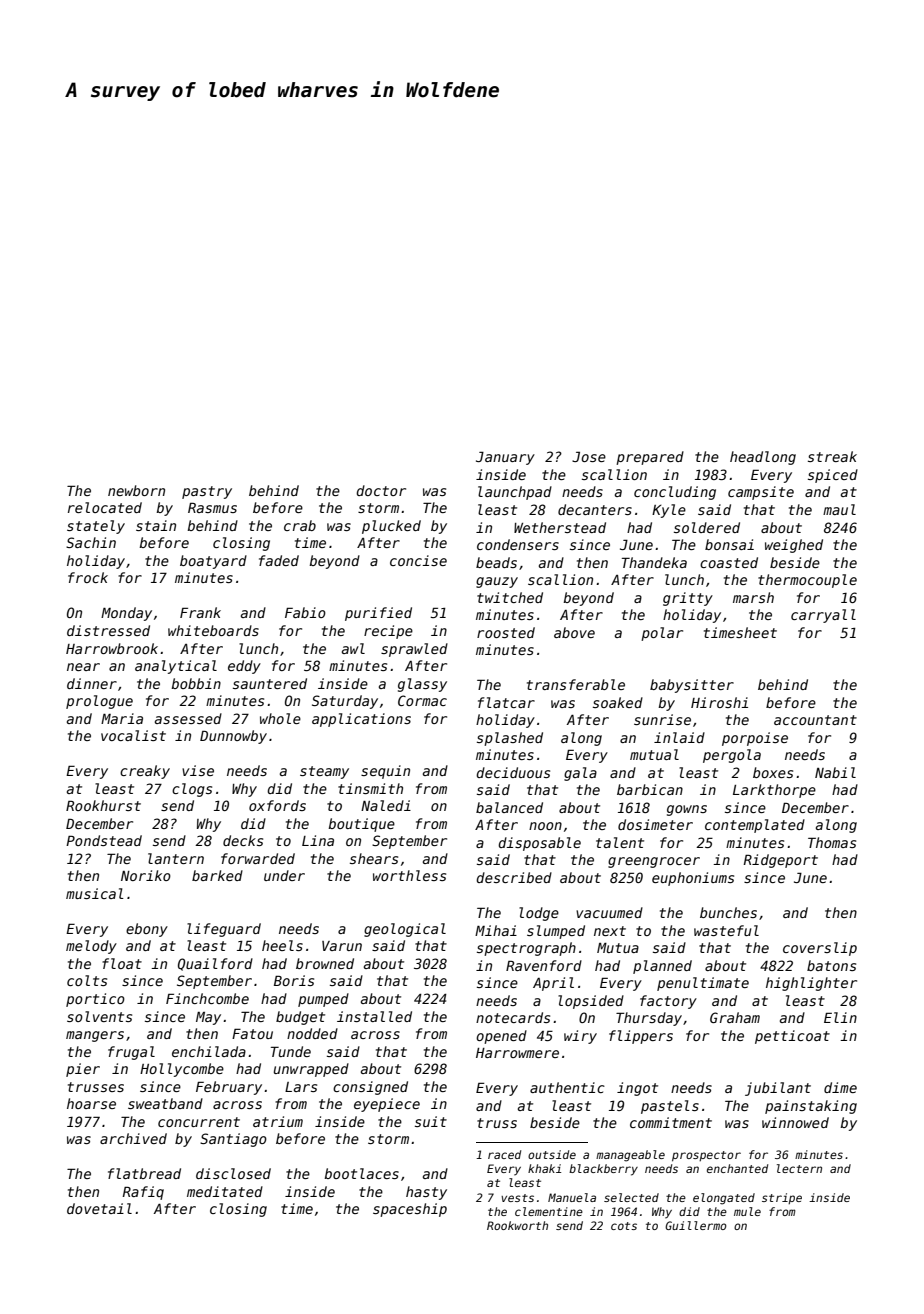 This screenshot has height=1314, width=924. Describe the element at coordinates (198, 770) in the screenshot. I see `vise` at that location.
